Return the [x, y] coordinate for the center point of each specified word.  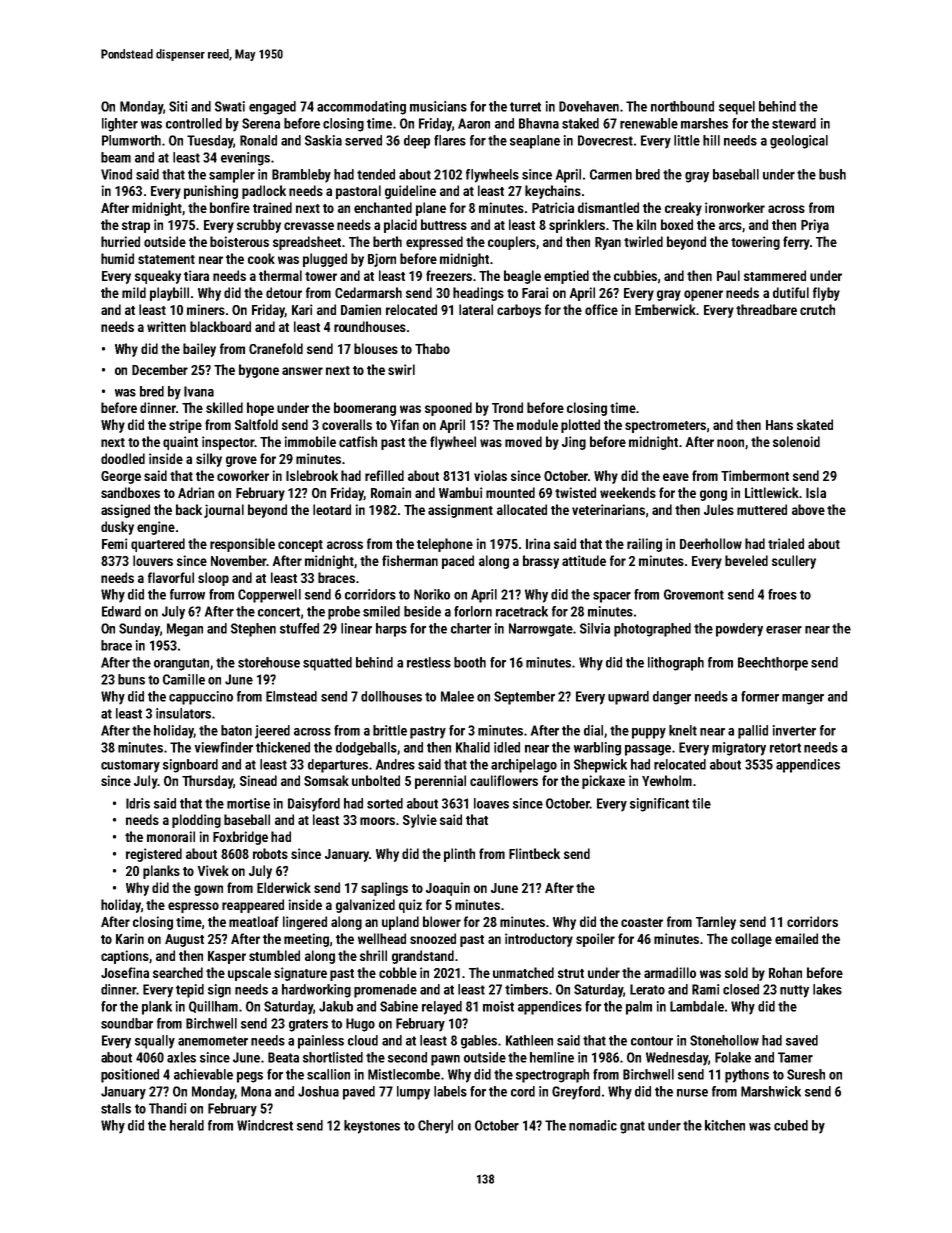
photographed [652, 630]
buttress [444, 224]
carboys [519, 311]
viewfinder [224, 747]
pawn [445, 1060]
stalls [116, 1108]
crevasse [309, 226]
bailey [199, 350]
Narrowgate [541, 630]
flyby [826, 294]
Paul [728, 275]
